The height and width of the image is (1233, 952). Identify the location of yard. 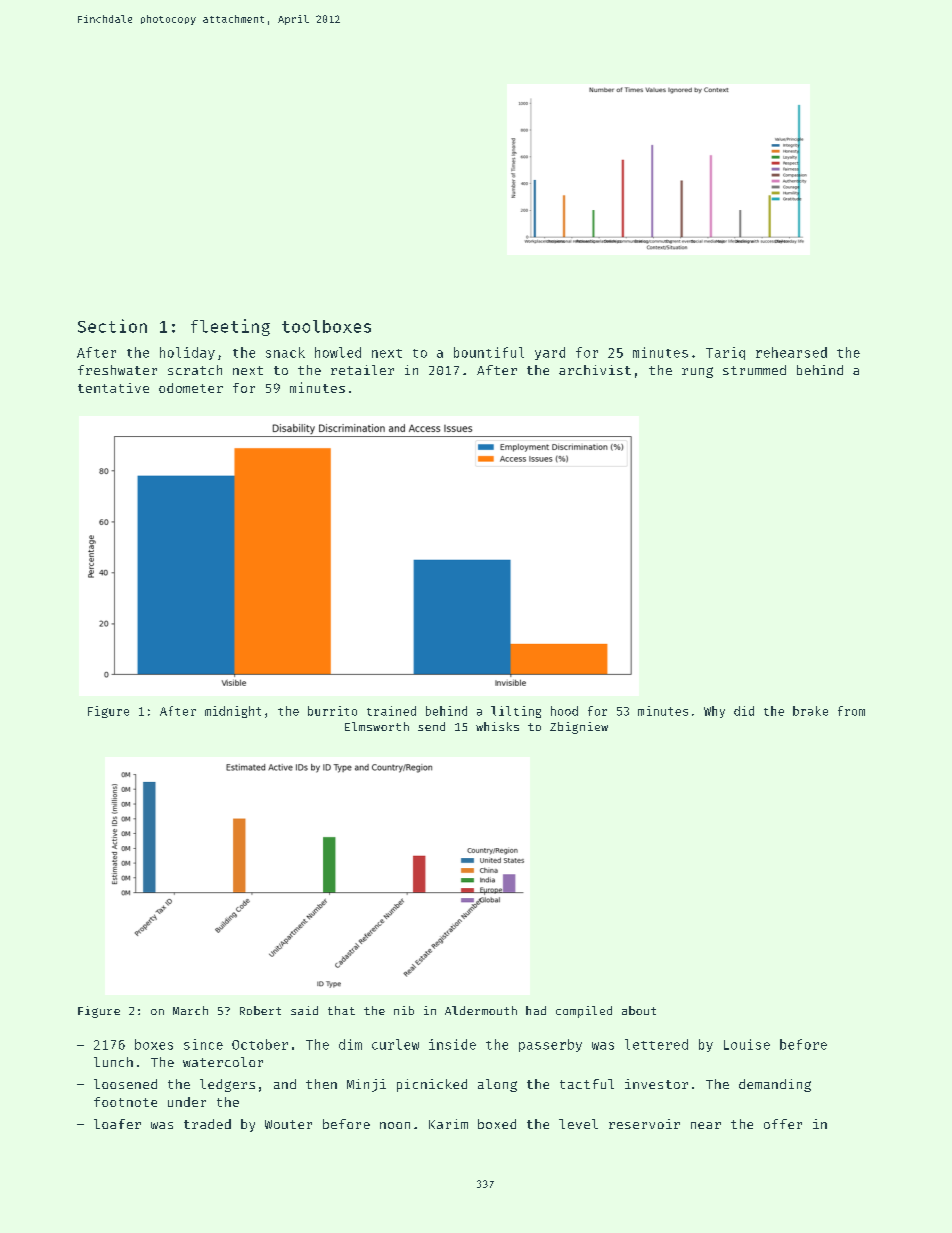
(550, 353).
